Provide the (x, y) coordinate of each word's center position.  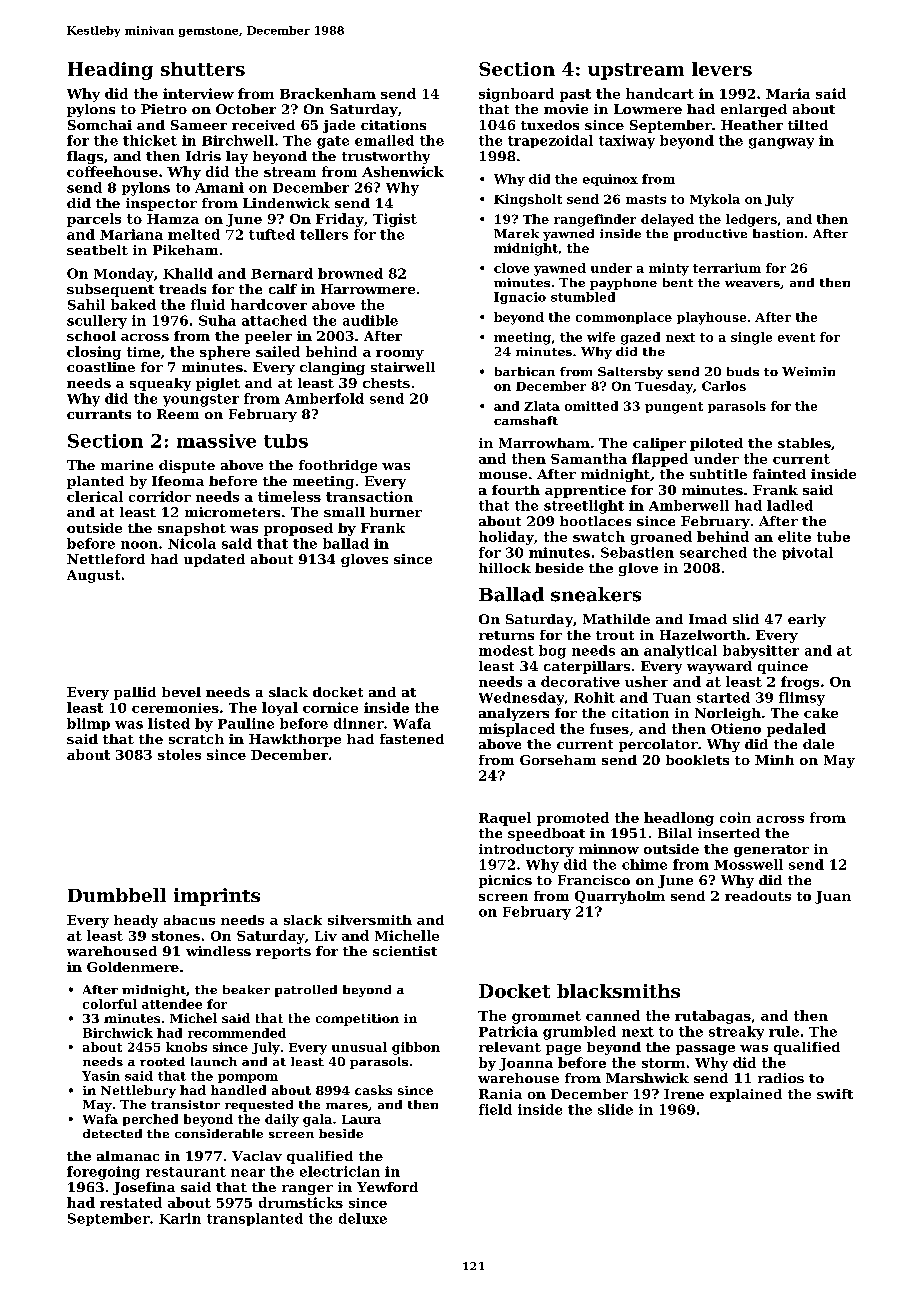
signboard (516, 95)
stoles (179, 754)
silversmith (370, 920)
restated (131, 1202)
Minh (774, 760)
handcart (660, 93)
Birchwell (238, 140)
